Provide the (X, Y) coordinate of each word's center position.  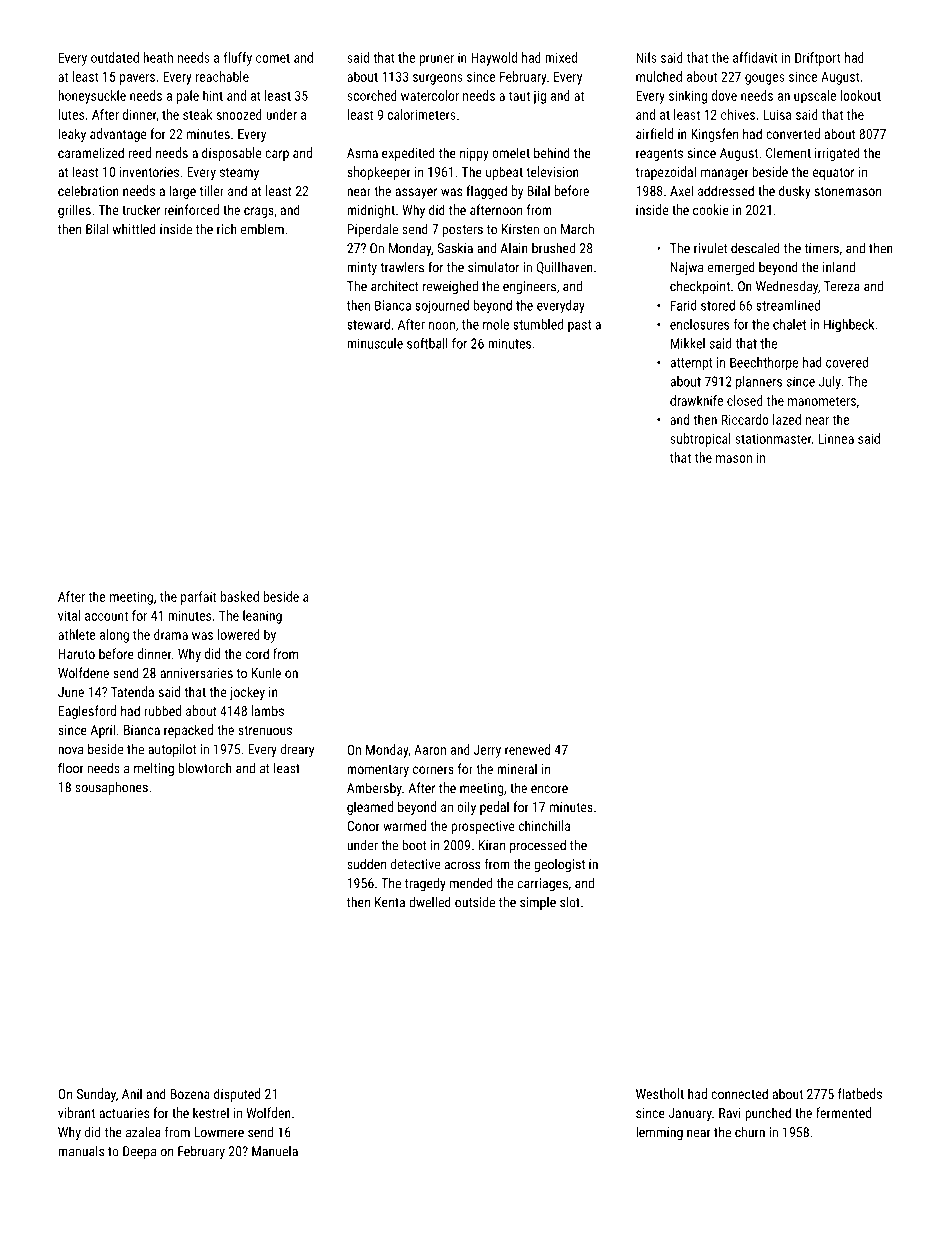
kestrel (211, 1112)
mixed (561, 57)
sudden (366, 864)
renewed (527, 749)
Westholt (660, 1093)
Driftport (818, 59)
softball (427, 343)
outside (475, 902)
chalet (789, 324)
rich (227, 229)
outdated (115, 57)
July (830, 383)
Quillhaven (565, 268)
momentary (378, 771)
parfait (198, 598)
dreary (297, 750)
